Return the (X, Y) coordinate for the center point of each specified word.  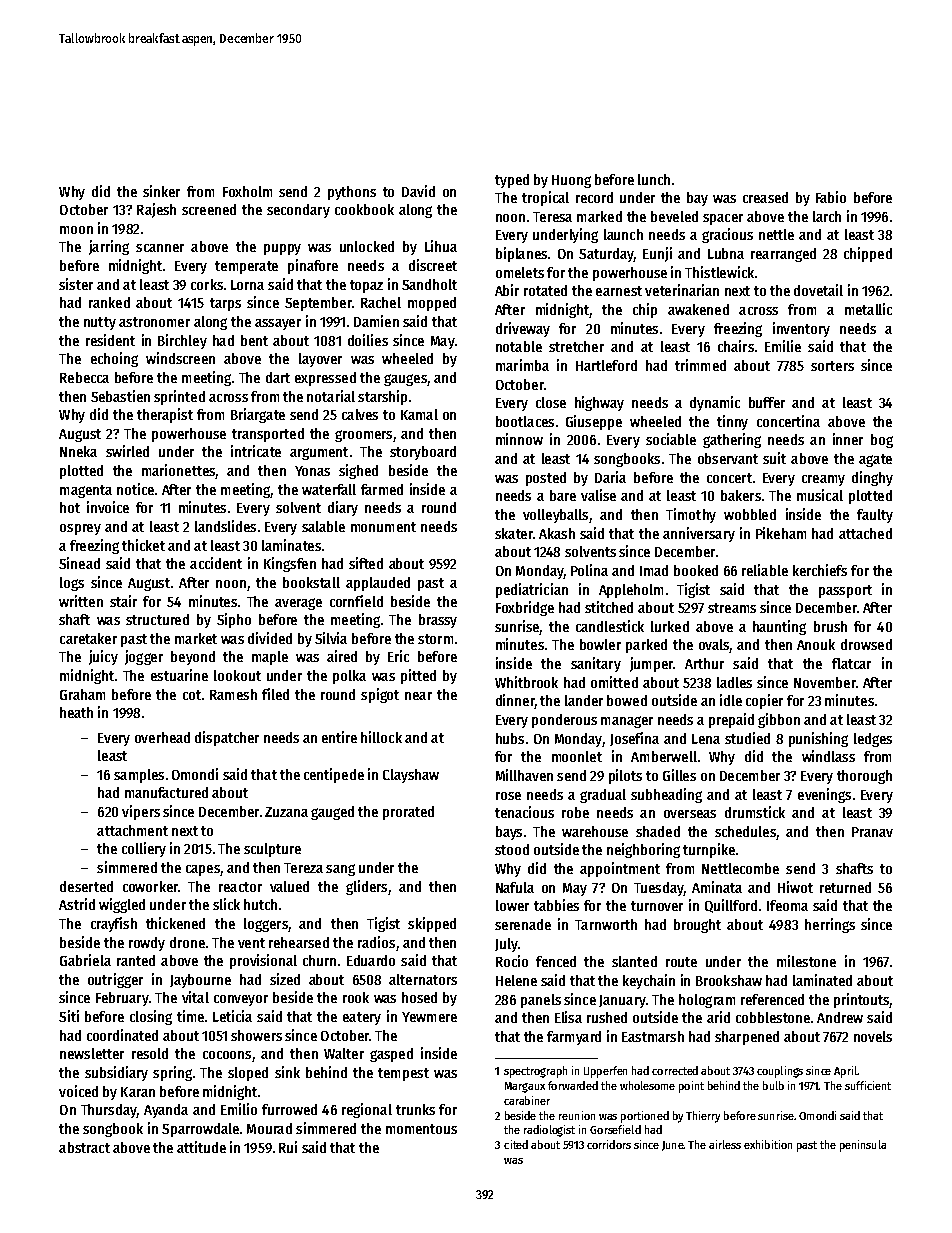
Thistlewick (719, 272)
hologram (707, 1001)
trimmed (700, 365)
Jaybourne (200, 981)
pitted (418, 676)
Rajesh (156, 210)
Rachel (381, 302)
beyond (193, 658)
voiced (78, 1091)
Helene (516, 980)
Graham (82, 694)
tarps (225, 304)
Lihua (441, 246)
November (825, 682)
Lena (706, 739)
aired (342, 656)
